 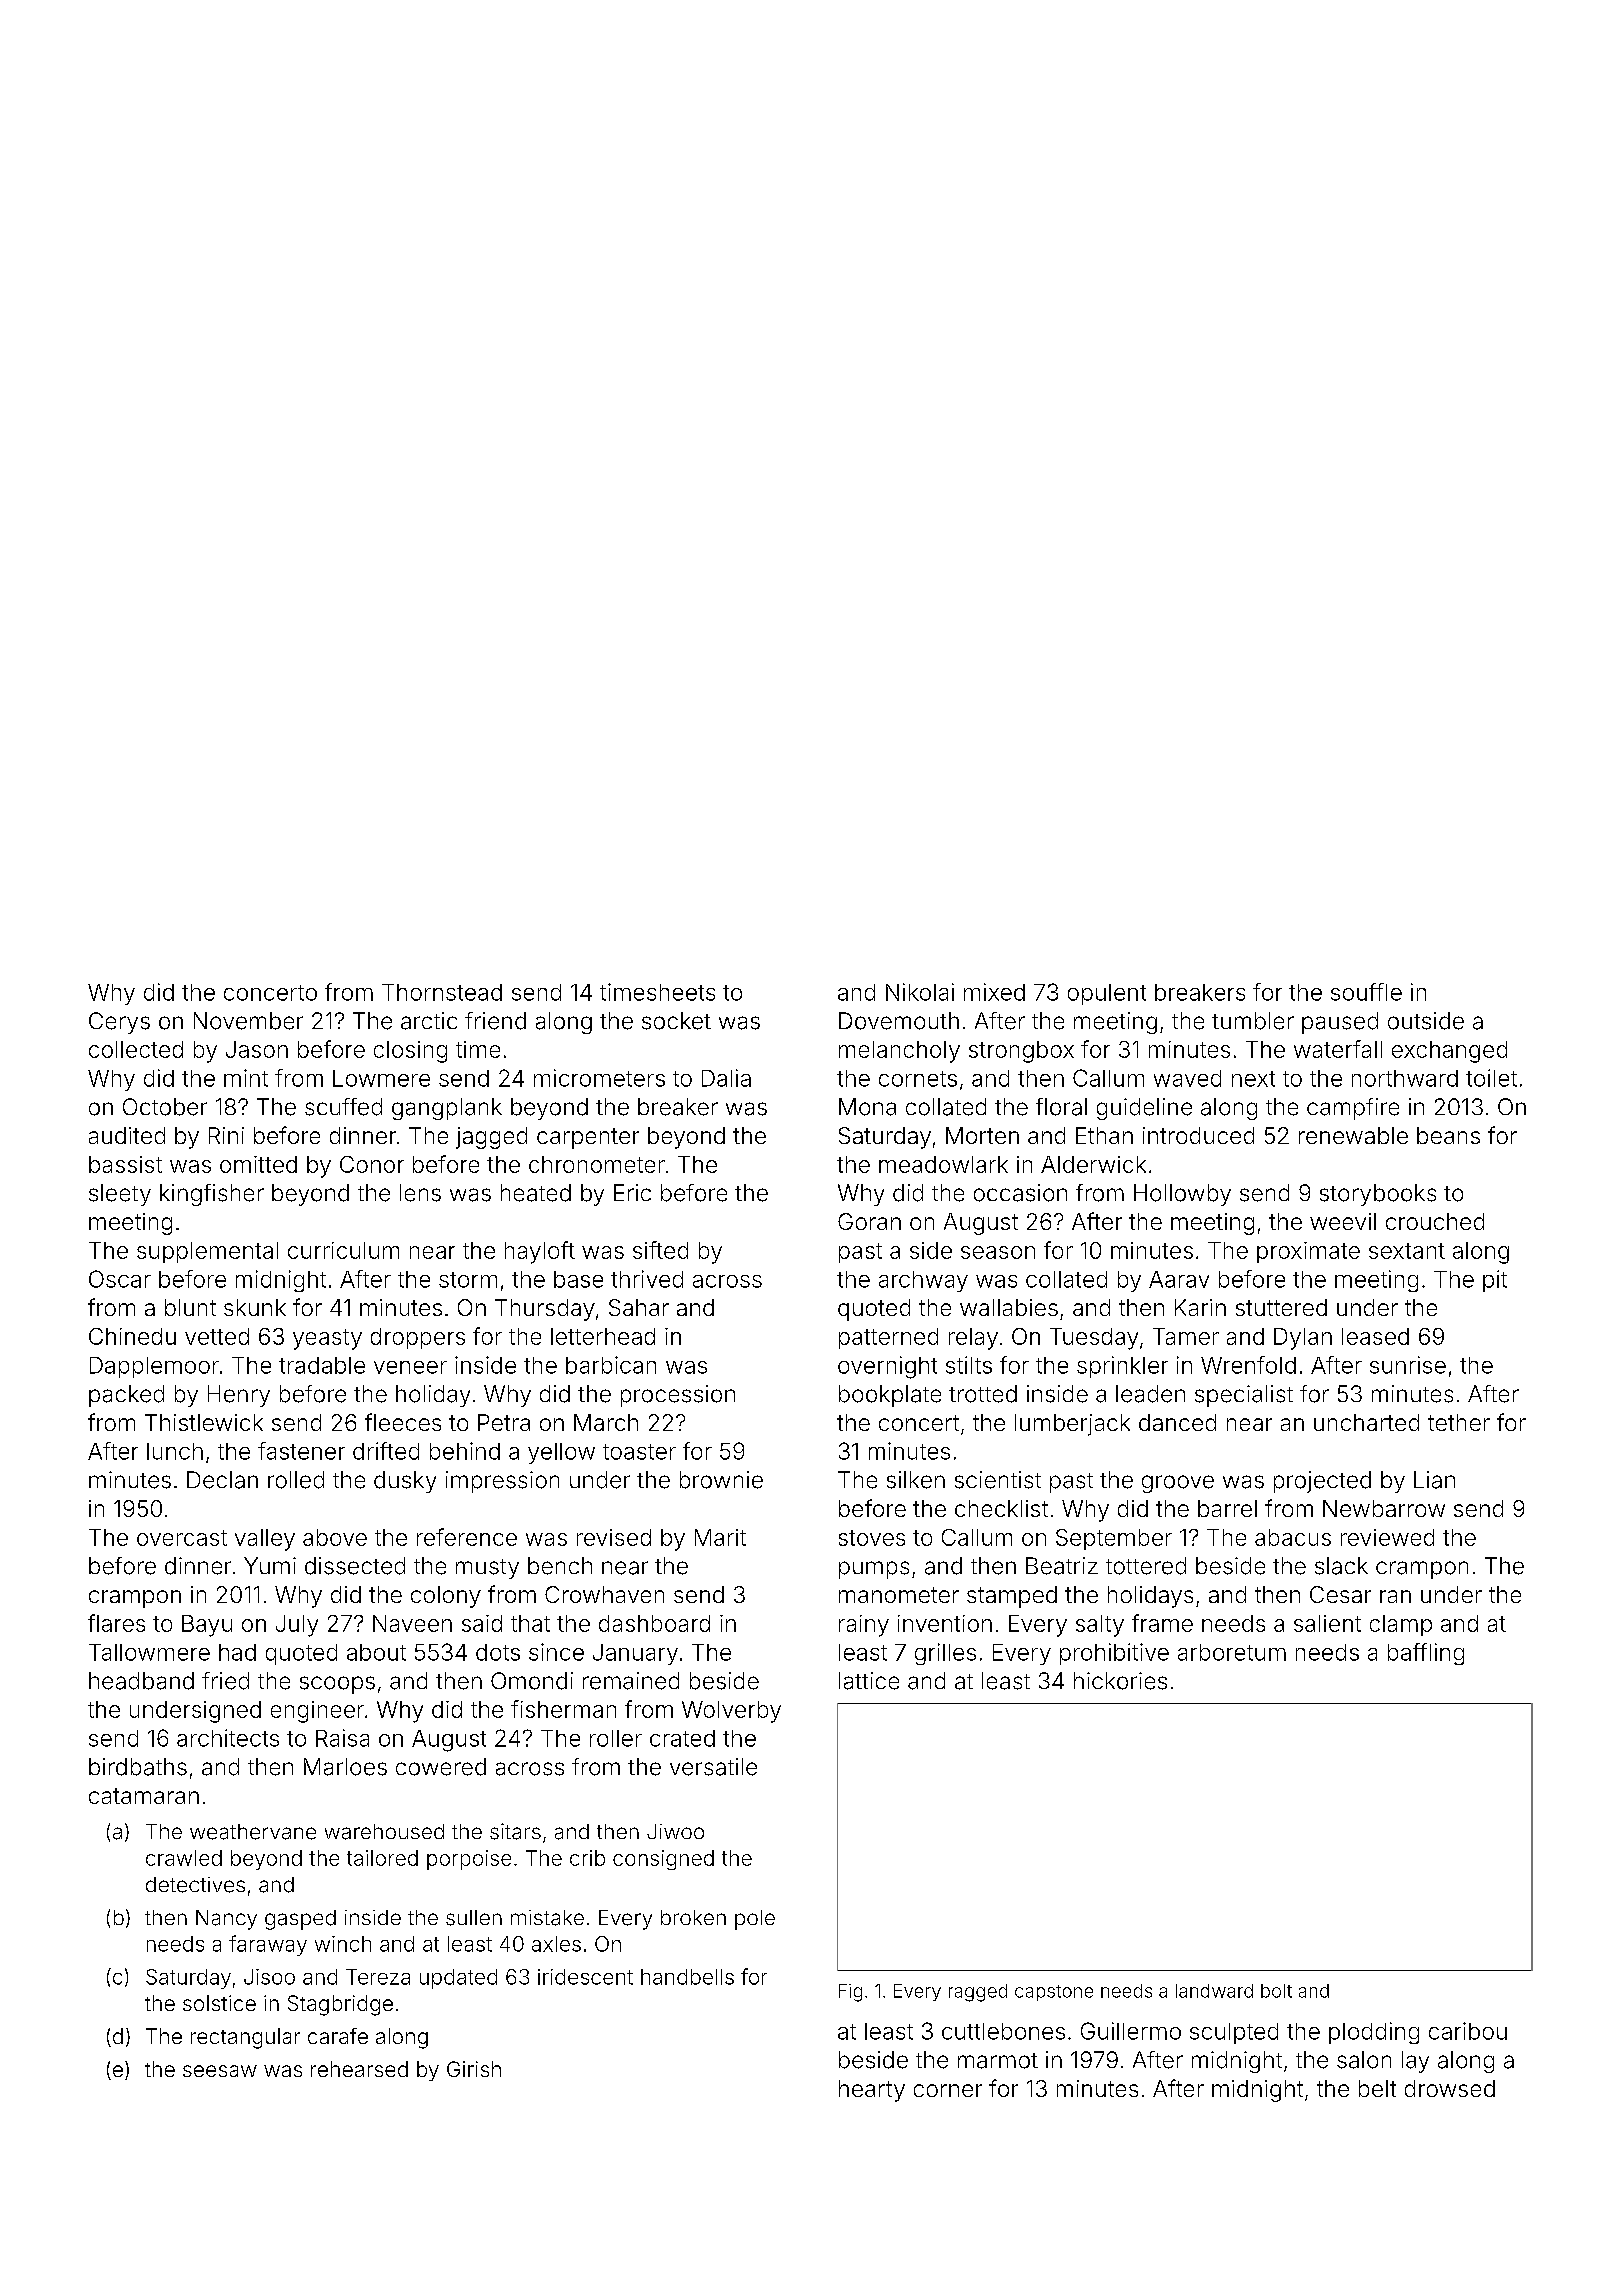 I want to click on waved, so click(x=1187, y=1078).
